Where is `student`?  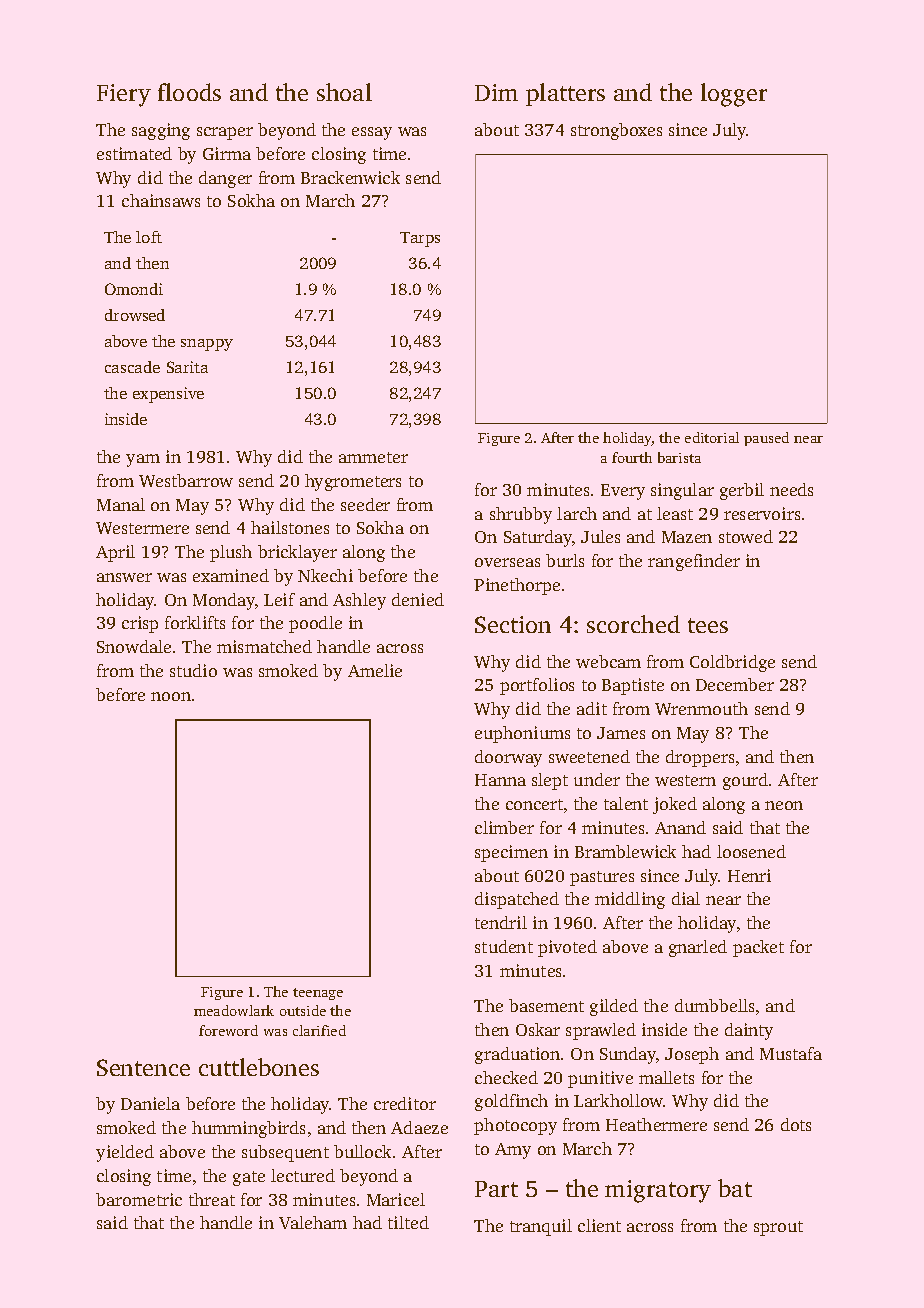
student is located at coordinates (504, 946).
